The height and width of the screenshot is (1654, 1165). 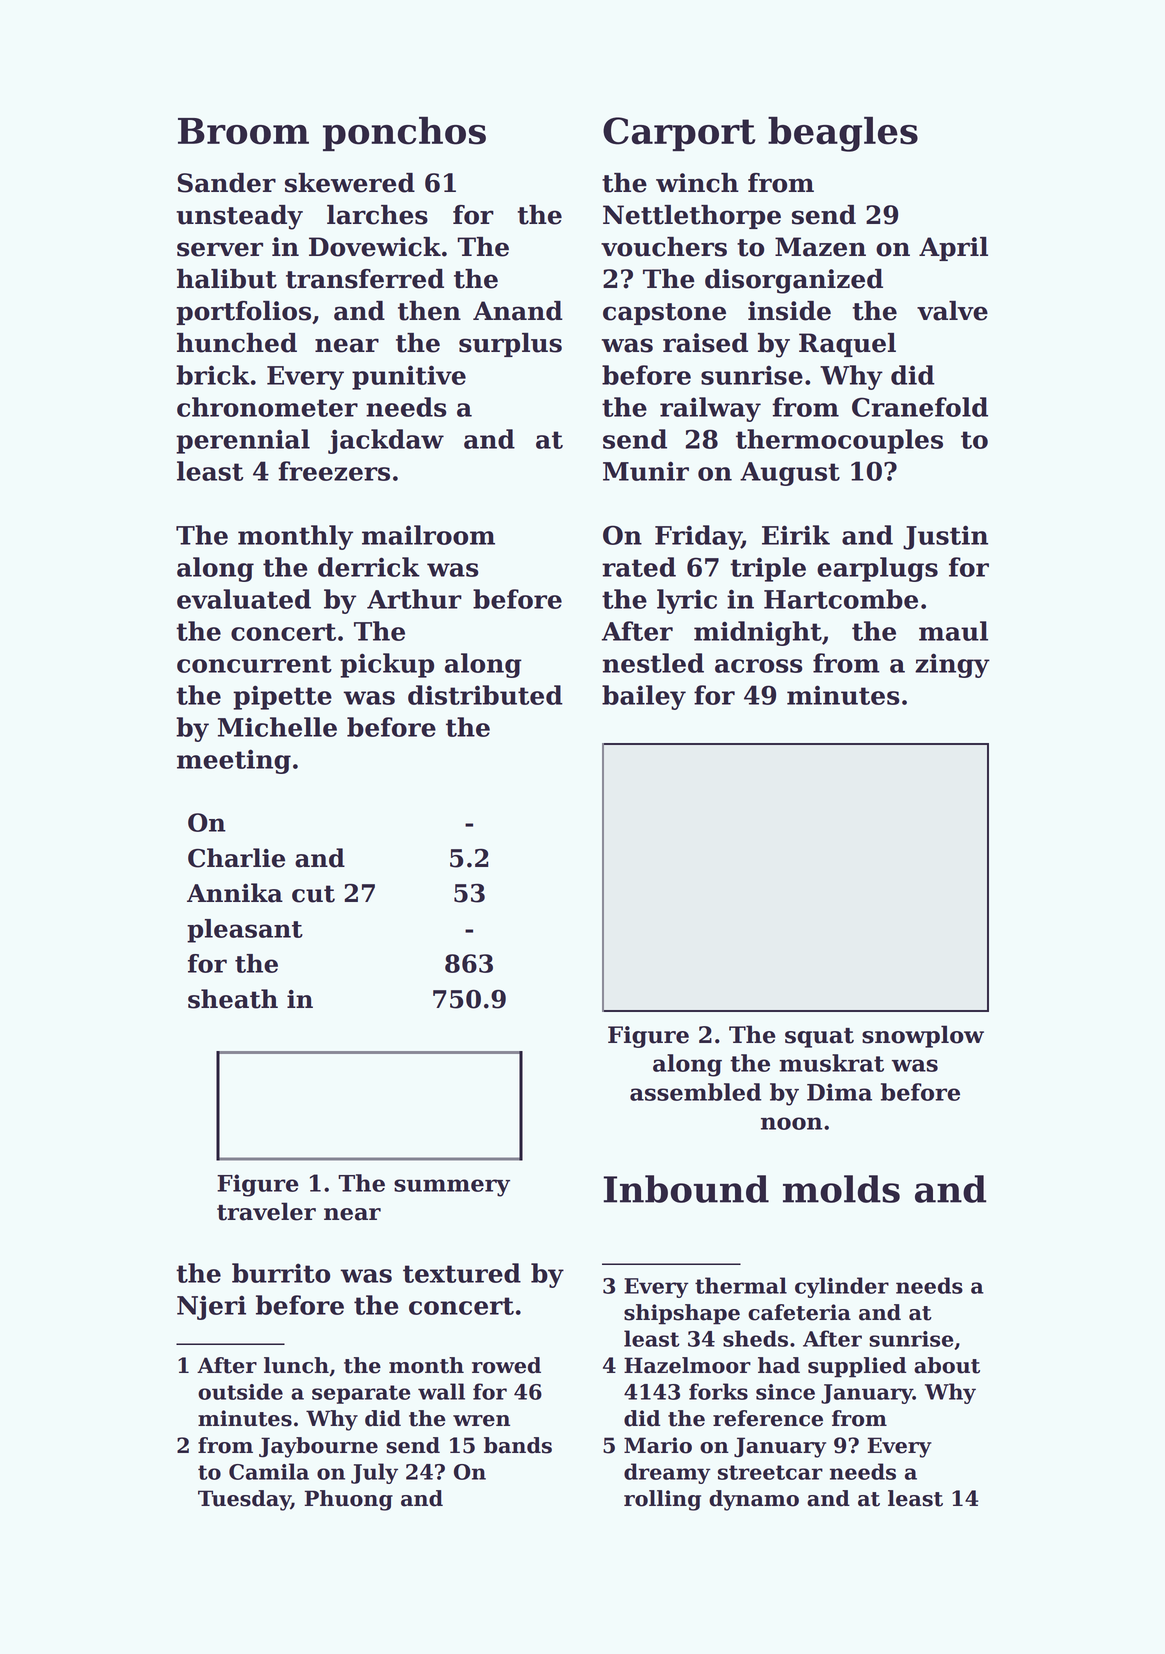 I want to click on rolling, so click(x=662, y=1500).
